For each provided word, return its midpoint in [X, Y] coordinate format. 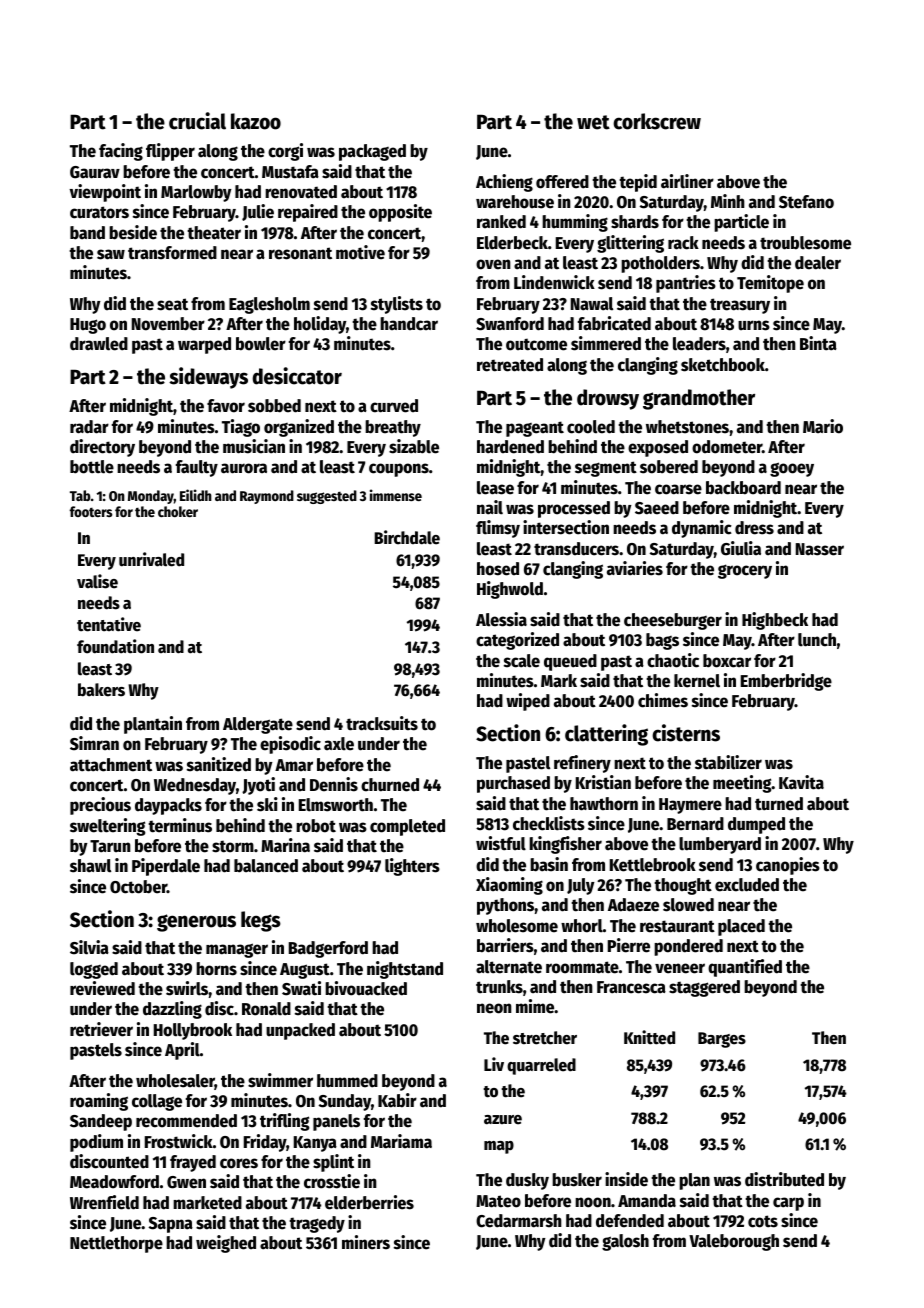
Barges [722, 1040]
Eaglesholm [269, 305]
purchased [513, 784]
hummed [347, 1081]
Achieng [504, 183]
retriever [101, 1029]
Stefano [806, 202]
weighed [226, 1244]
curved [394, 406]
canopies [788, 866]
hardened [510, 447]
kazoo [256, 121]
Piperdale [166, 867]
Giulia [741, 548]
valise [97, 581]
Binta [818, 343]
